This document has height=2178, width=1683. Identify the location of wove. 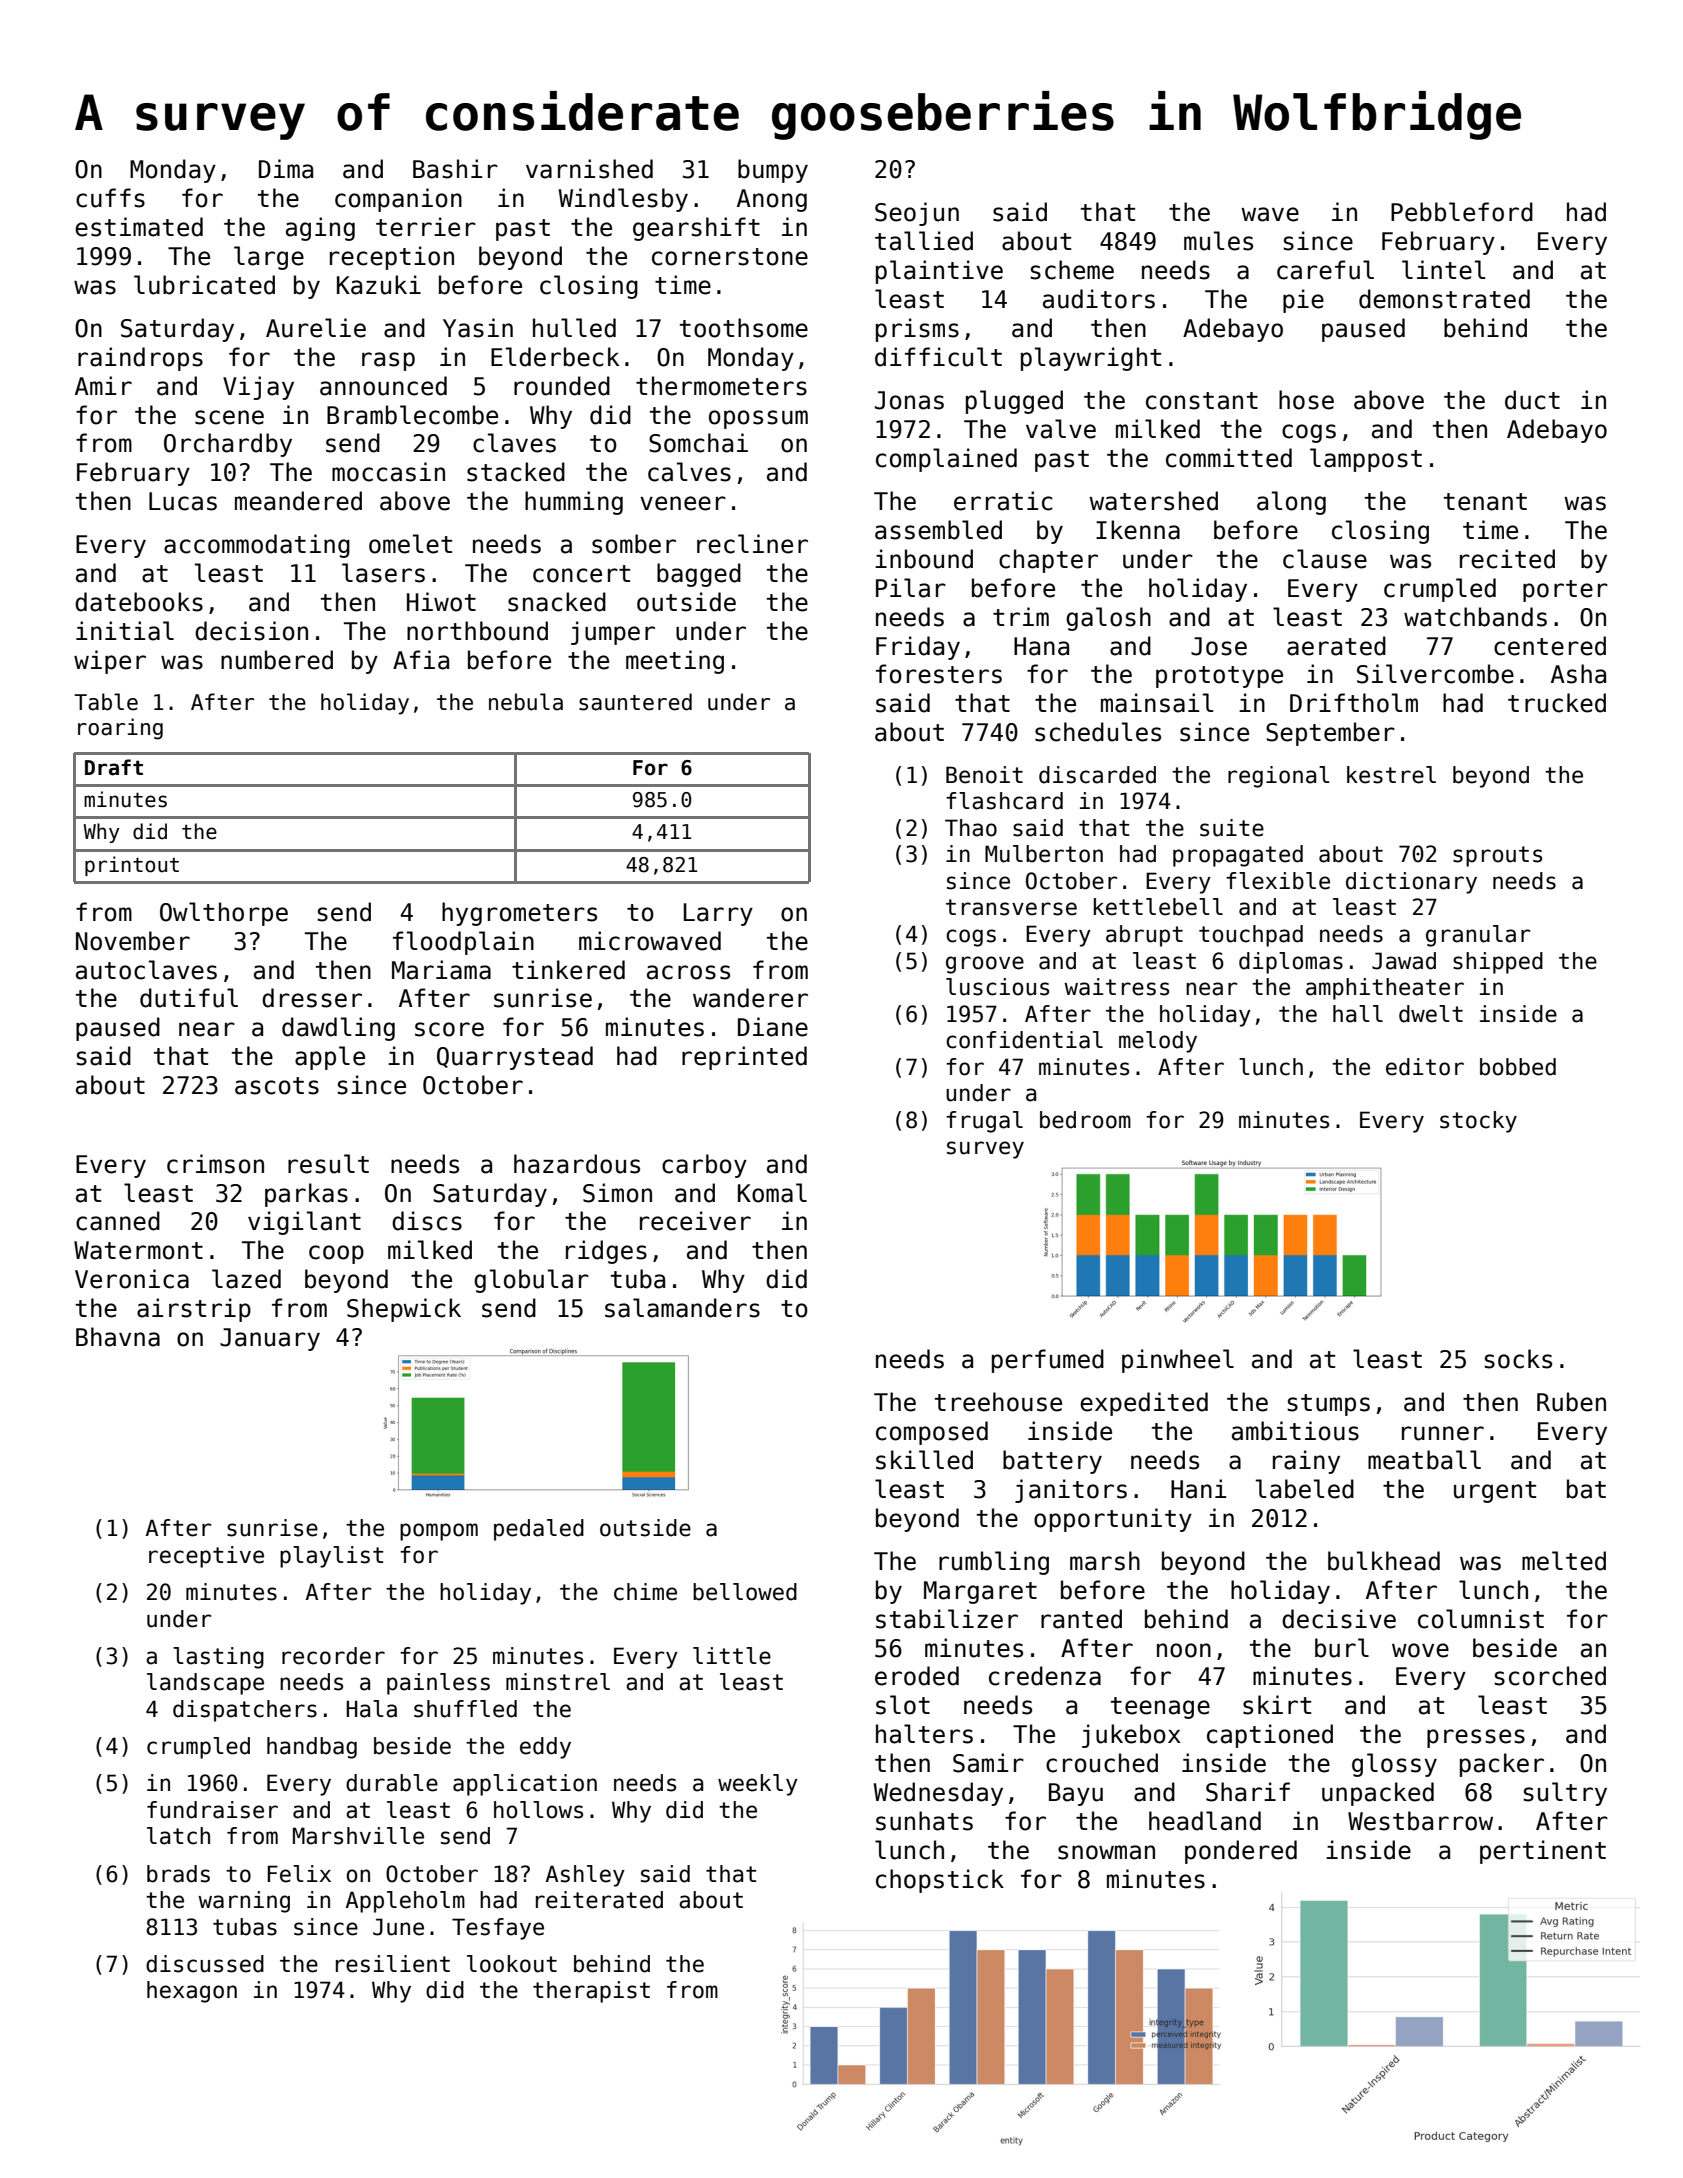
(1420, 1650).
